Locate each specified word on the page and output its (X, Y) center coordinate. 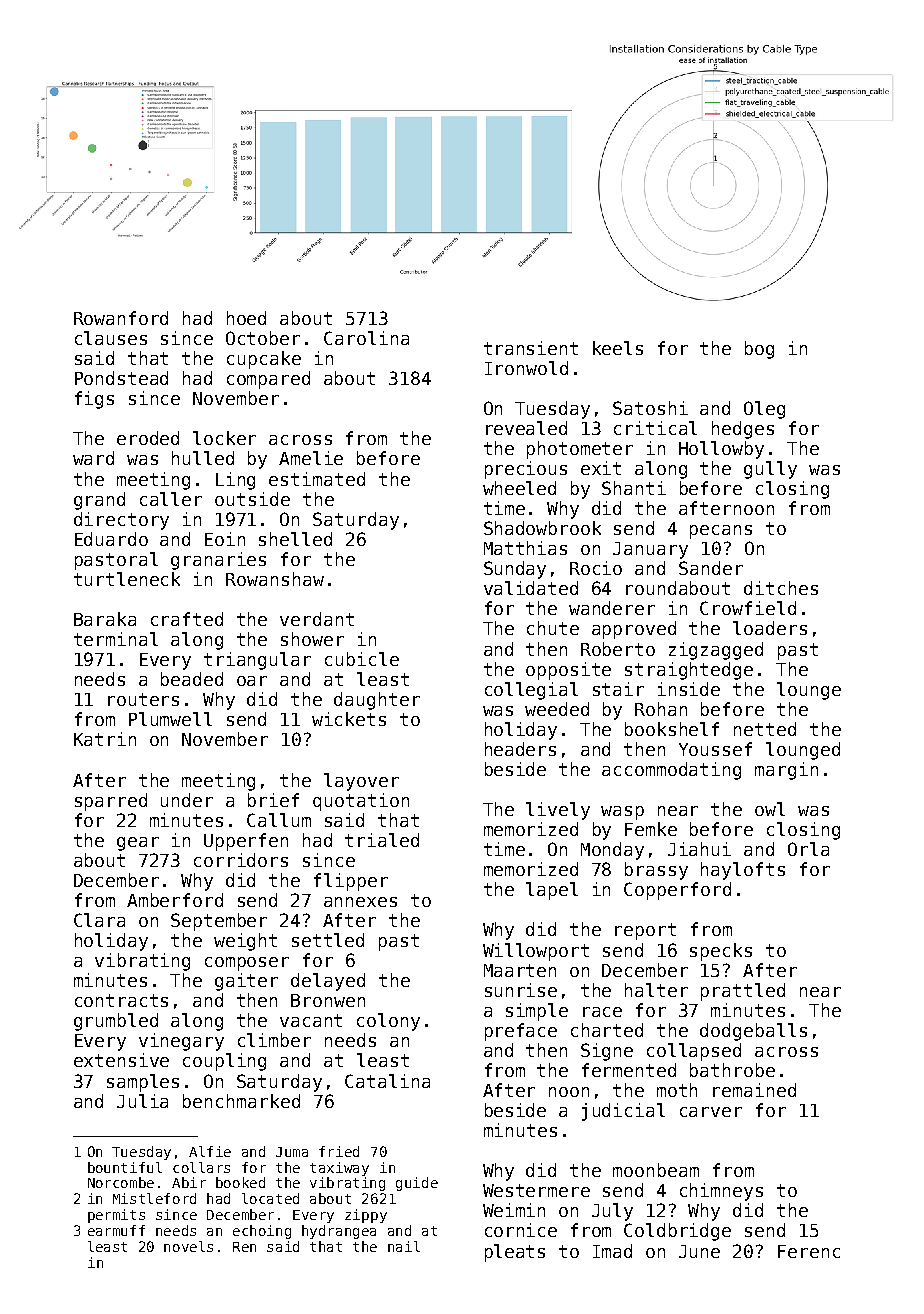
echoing (262, 1232)
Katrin (105, 739)
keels (618, 348)
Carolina (366, 338)
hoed (246, 318)
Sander (711, 568)
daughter (377, 701)
